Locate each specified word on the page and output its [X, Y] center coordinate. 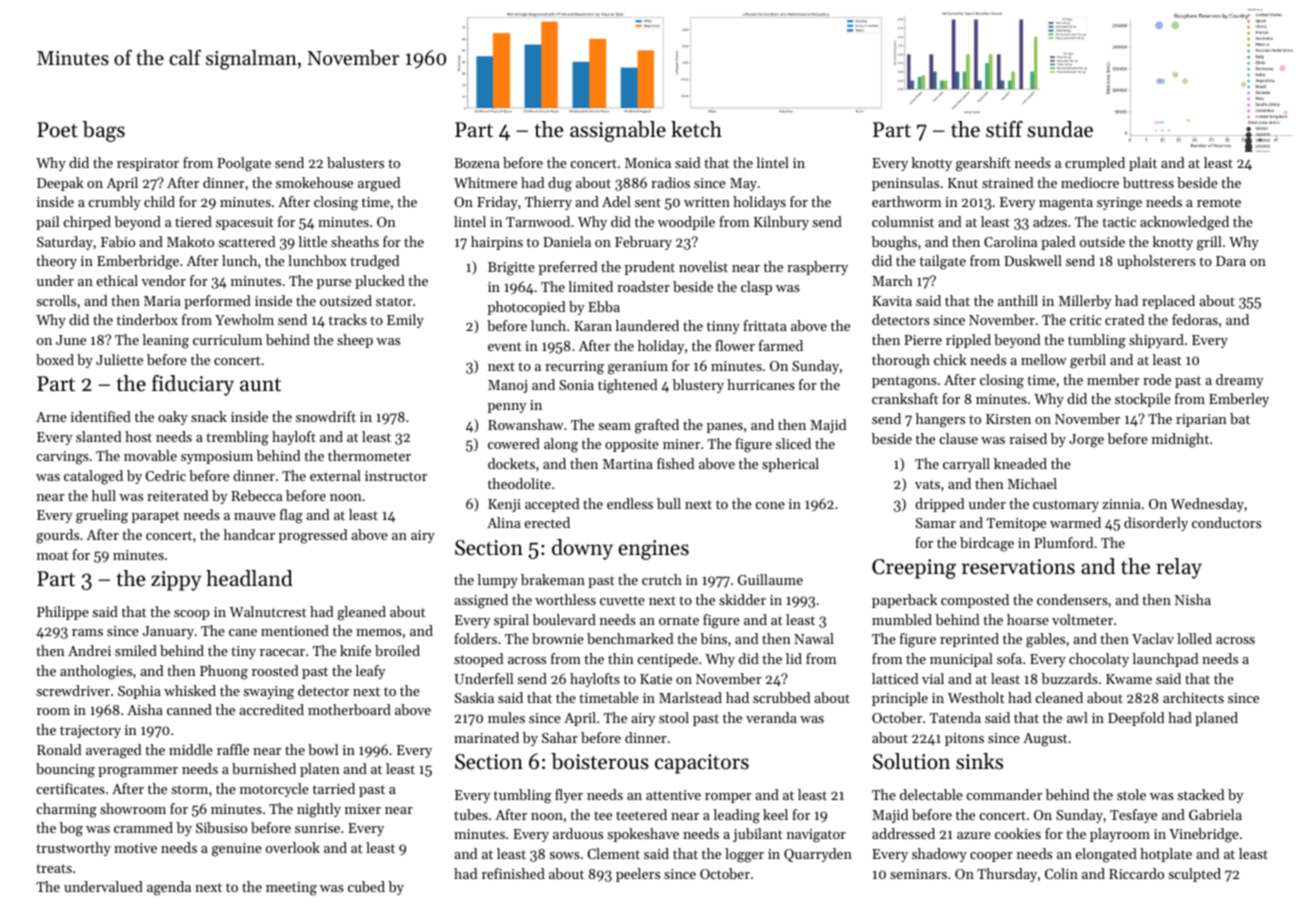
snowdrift [326, 416]
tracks [348, 319]
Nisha [1193, 599]
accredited [271, 709]
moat [53, 555]
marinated [486, 737]
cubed [366, 886]
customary [1066, 506]
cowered [514, 443]
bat [1240, 418]
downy [582, 549]
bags [104, 131]
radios [670, 182]
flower [735, 345]
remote [1219, 202]
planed [1216, 719]
